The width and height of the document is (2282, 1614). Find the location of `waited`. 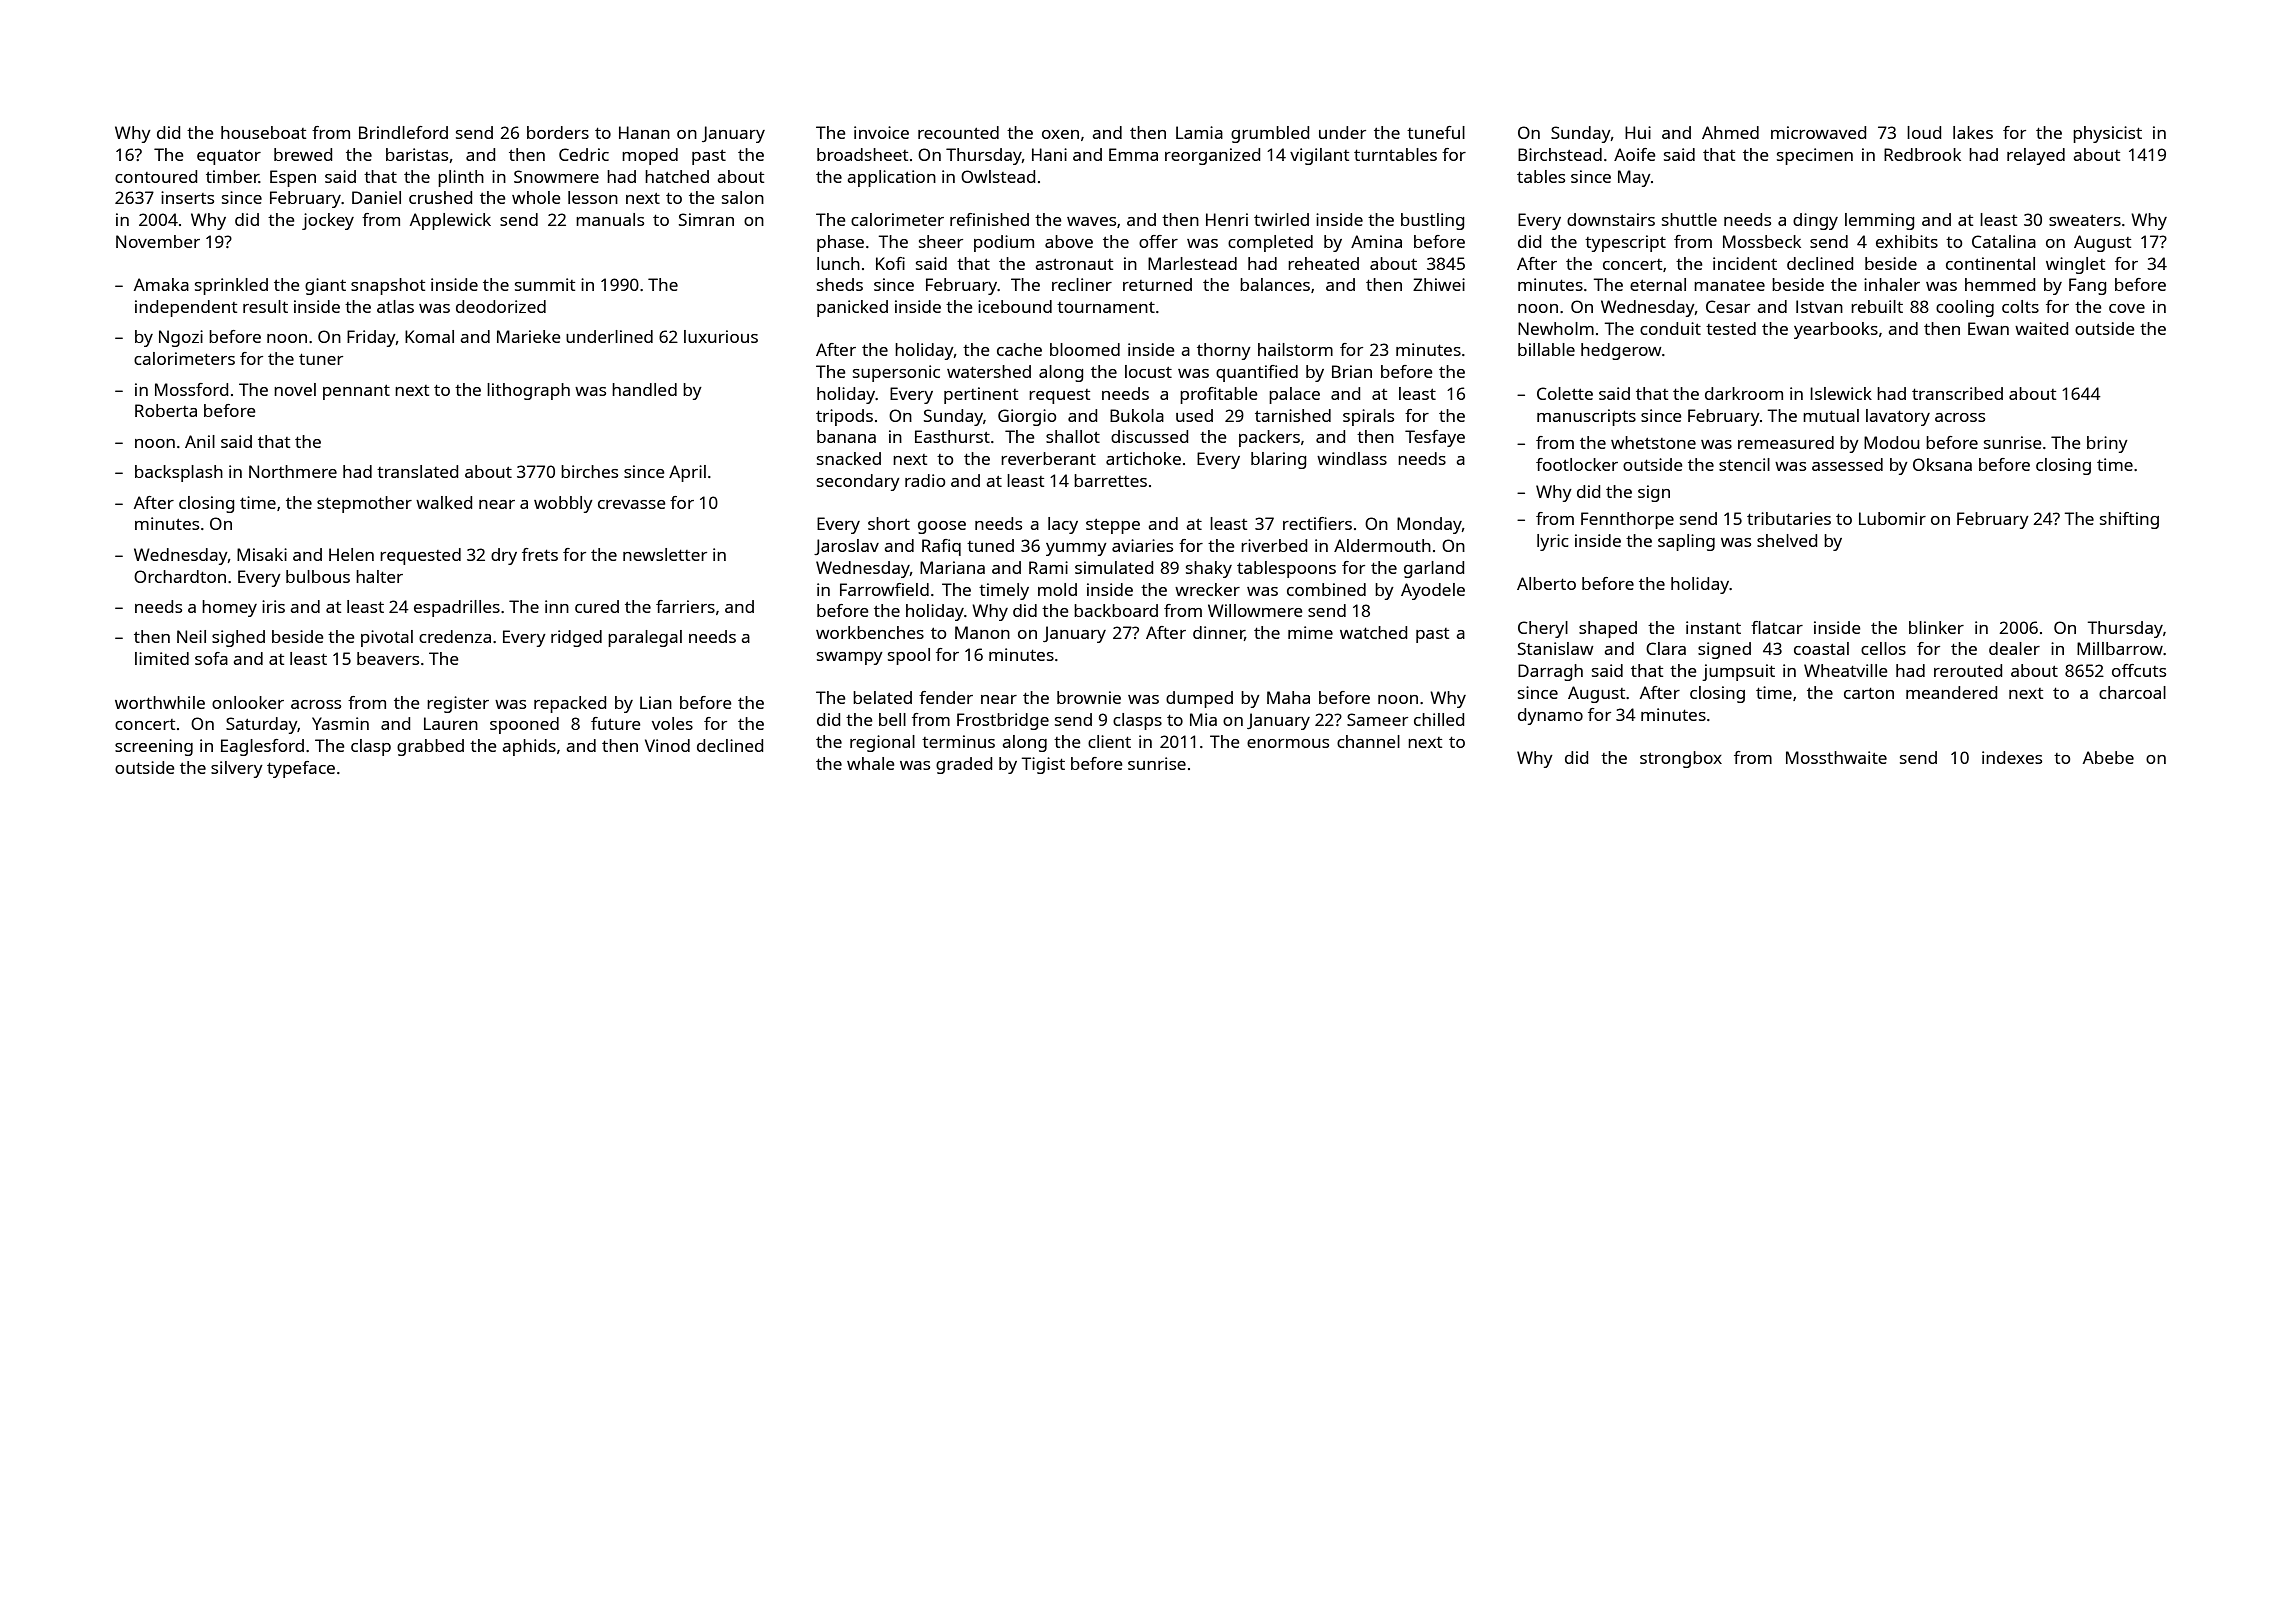

waited is located at coordinates (2041, 328).
